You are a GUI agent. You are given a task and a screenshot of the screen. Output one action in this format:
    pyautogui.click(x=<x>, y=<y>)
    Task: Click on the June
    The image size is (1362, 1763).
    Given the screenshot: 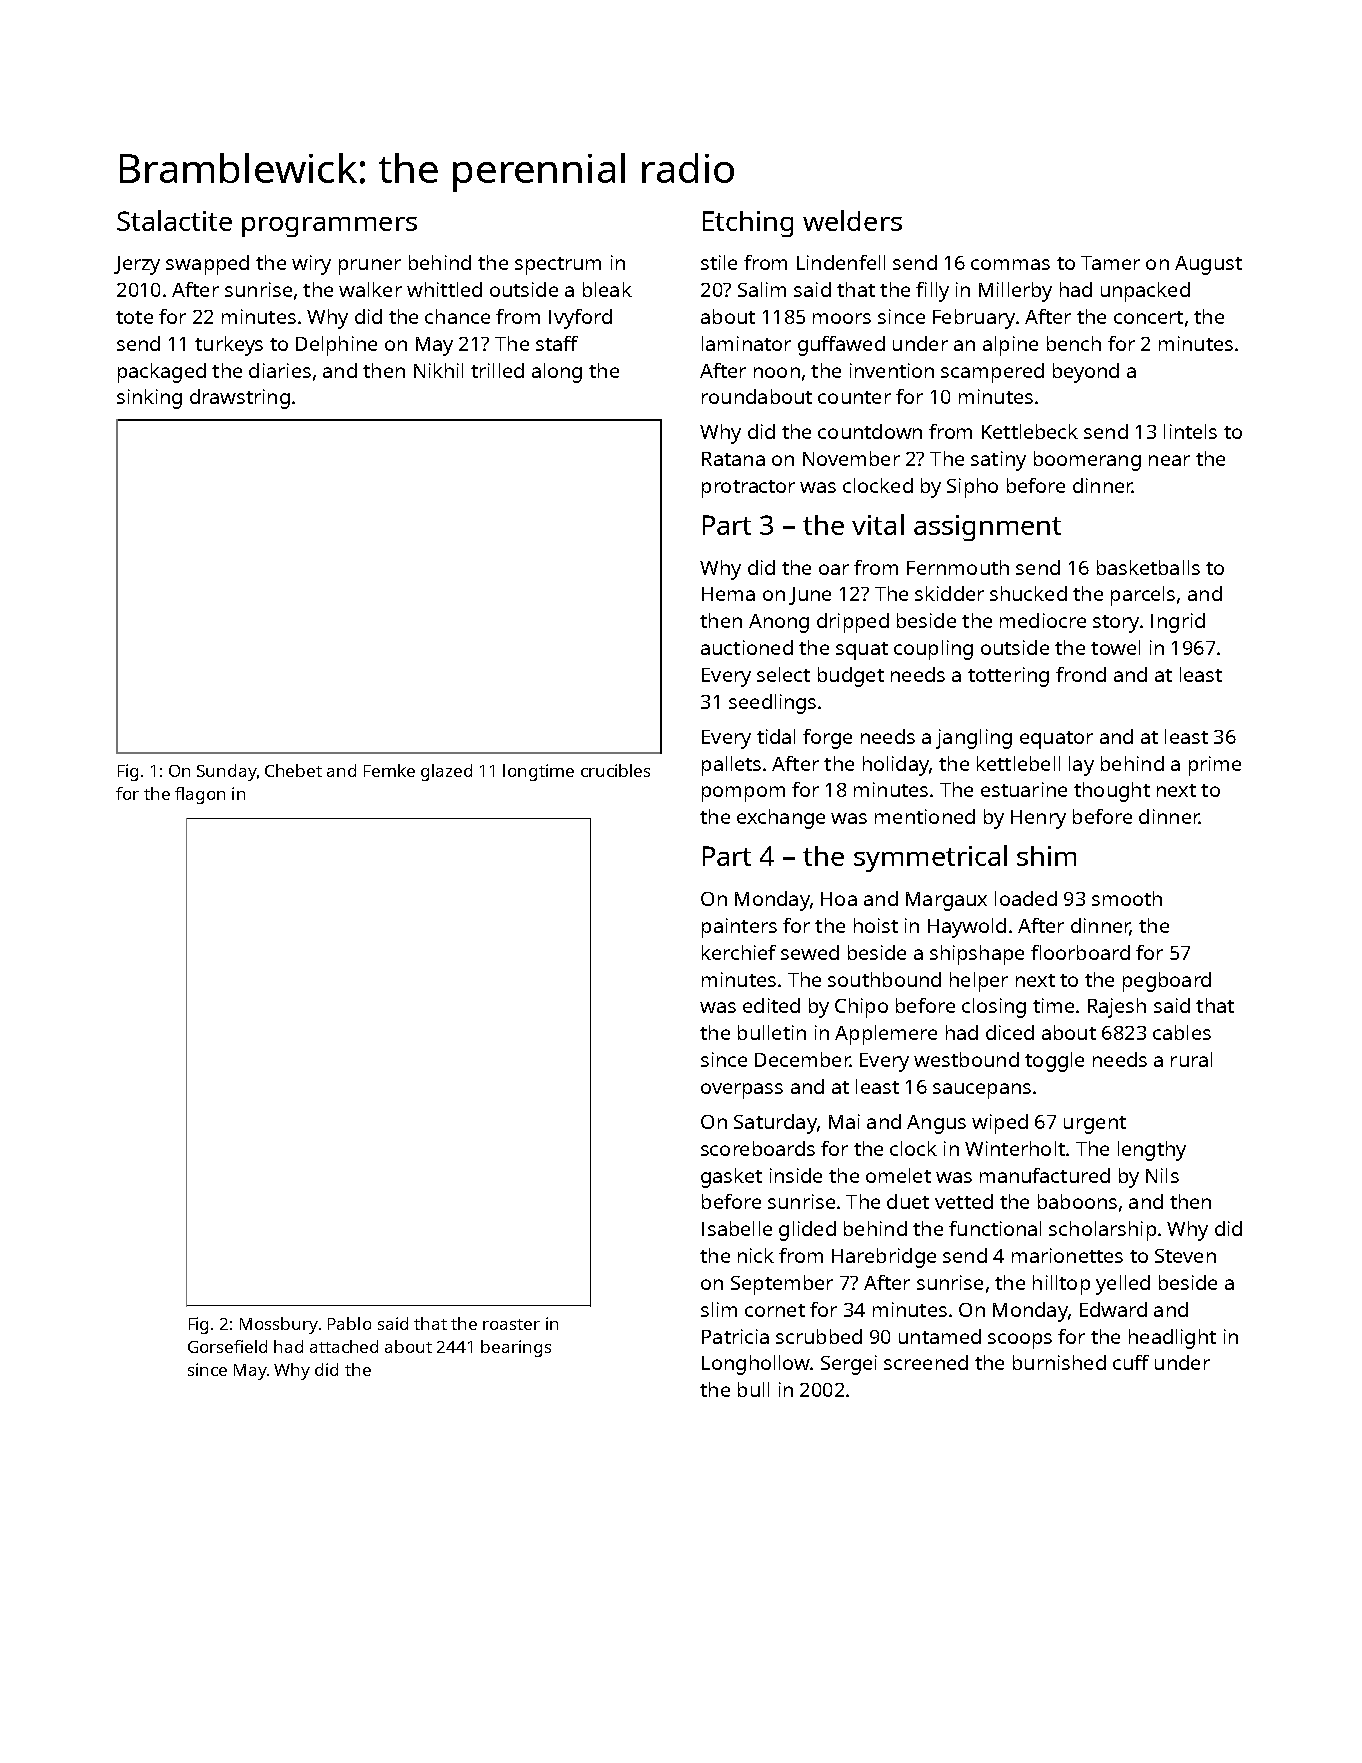 What is the action you would take?
    pyautogui.click(x=810, y=596)
